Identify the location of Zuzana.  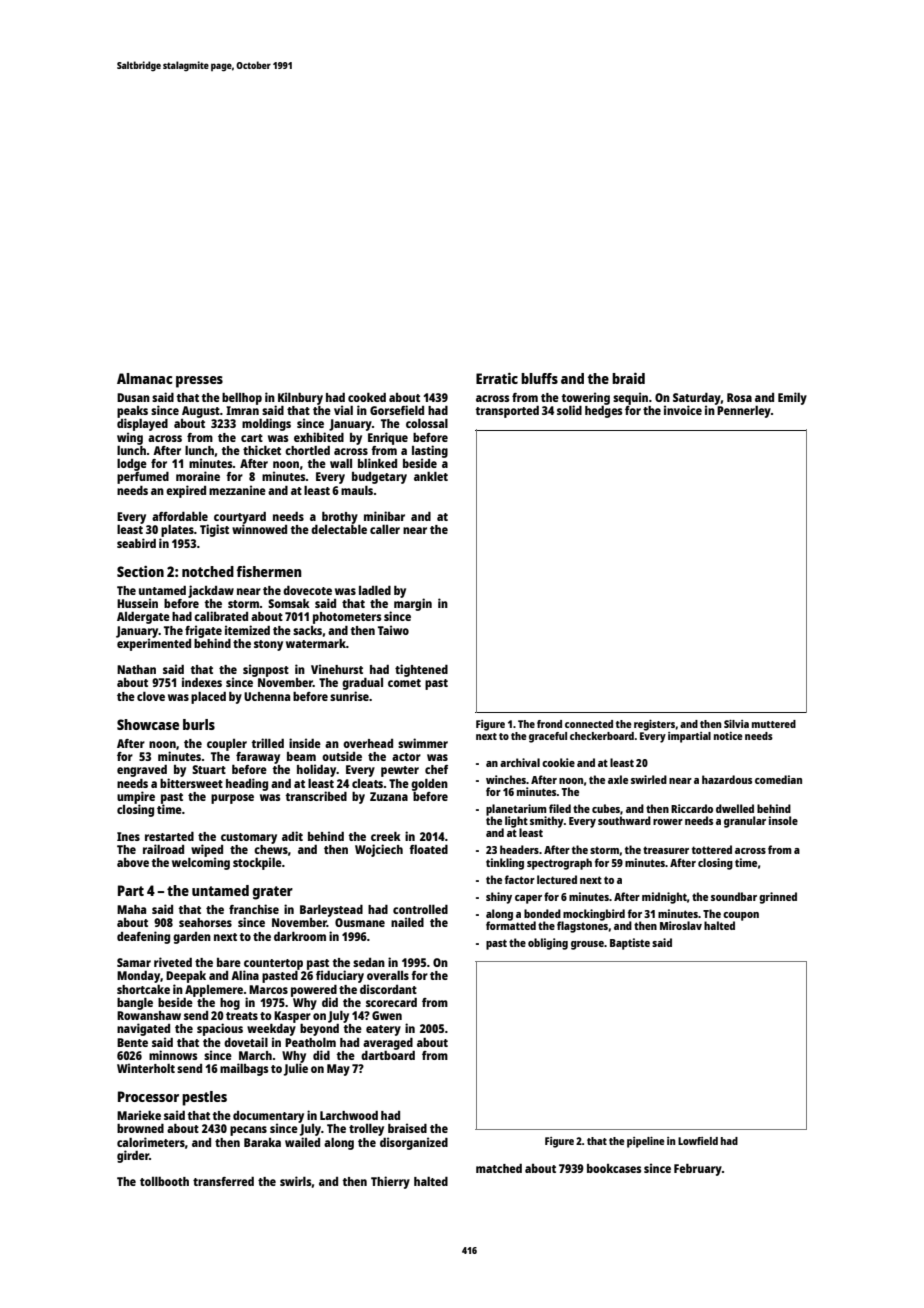
(389, 796).
